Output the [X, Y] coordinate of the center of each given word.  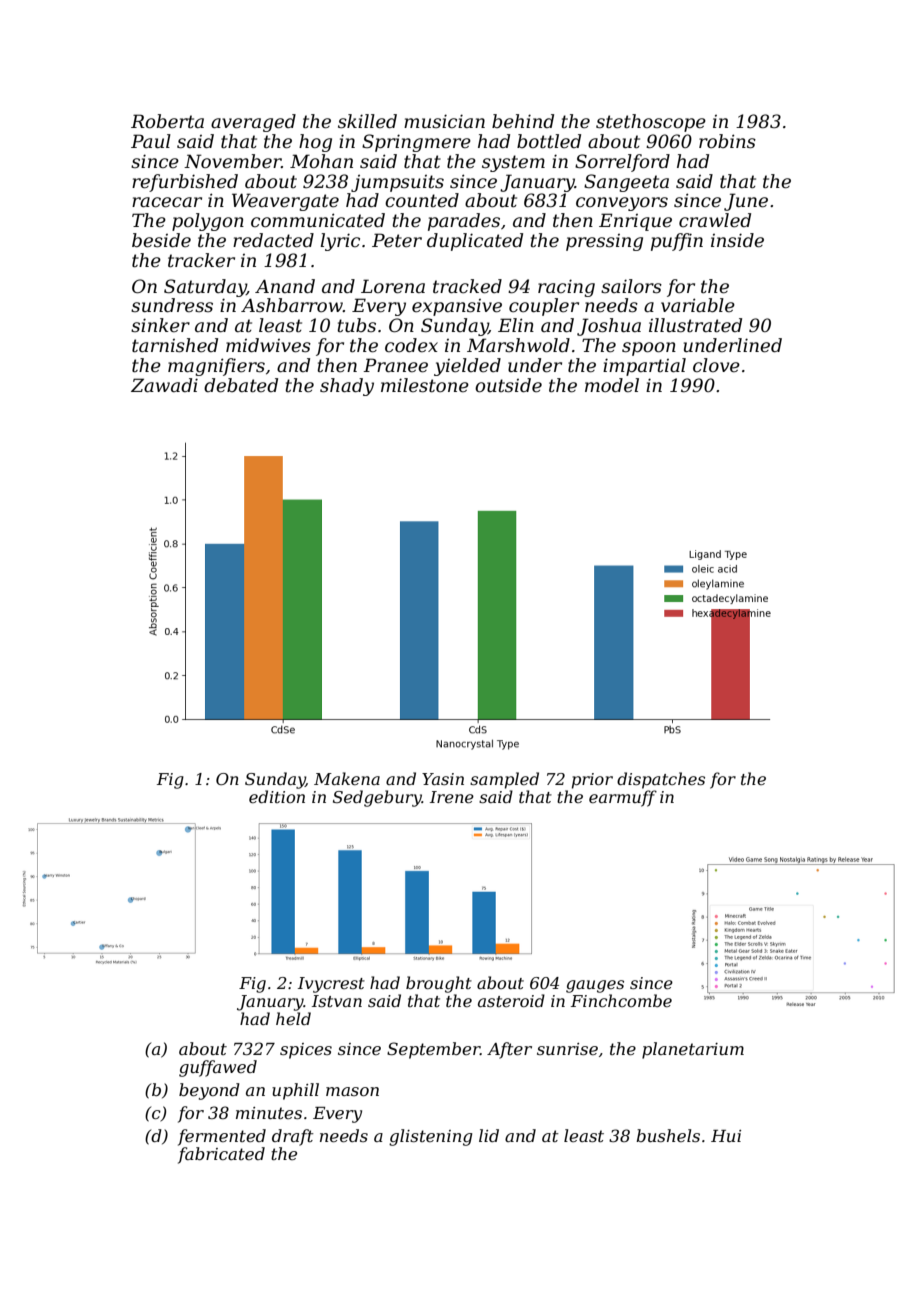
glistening [430, 1137]
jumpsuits [397, 183]
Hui [726, 1136]
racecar [167, 202]
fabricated [221, 1155]
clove [716, 365]
